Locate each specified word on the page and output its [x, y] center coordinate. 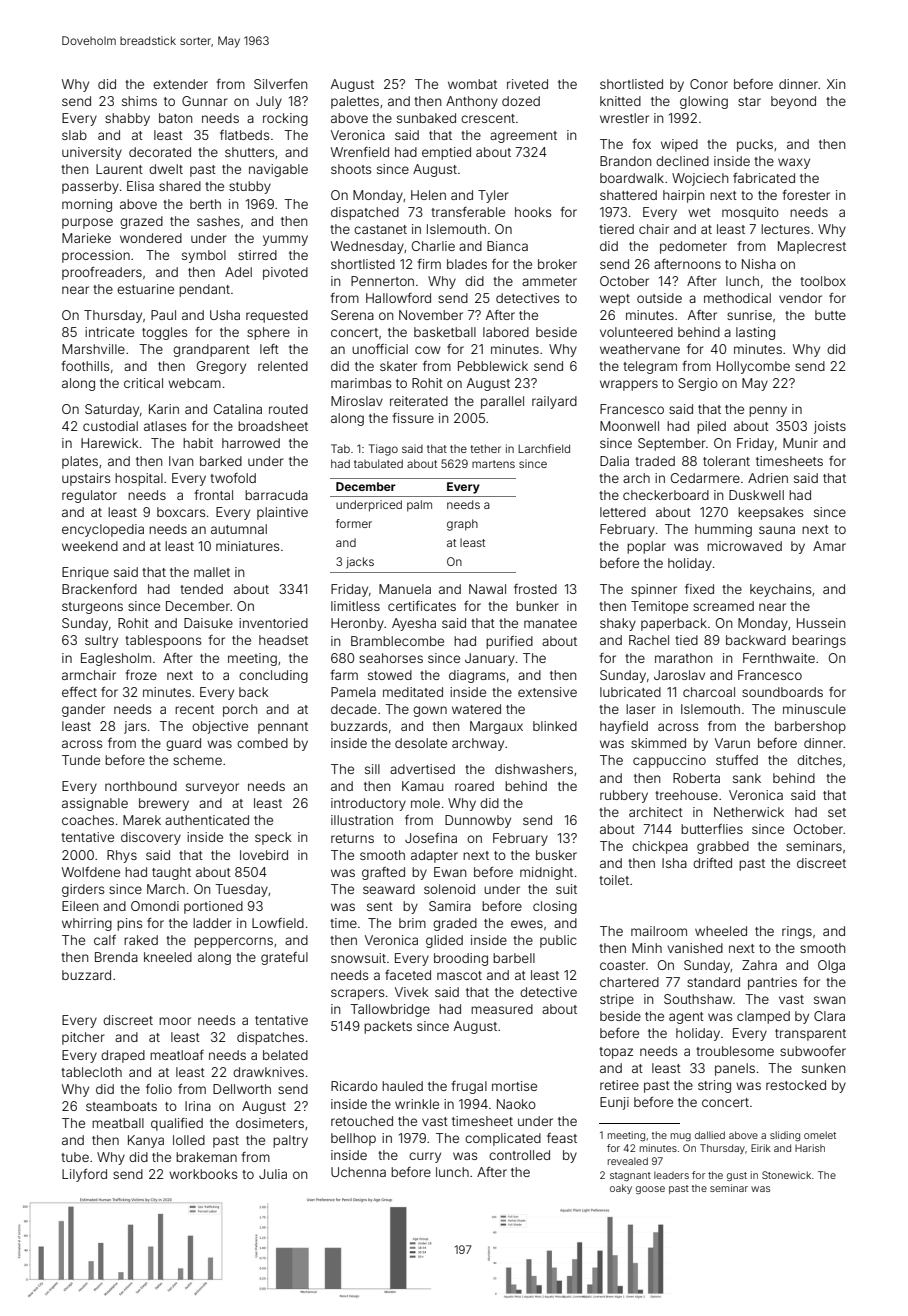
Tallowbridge [390, 1010]
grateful [284, 958]
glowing [704, 102]
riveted [527, 84]
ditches [819, 760]
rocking [285, 119]
